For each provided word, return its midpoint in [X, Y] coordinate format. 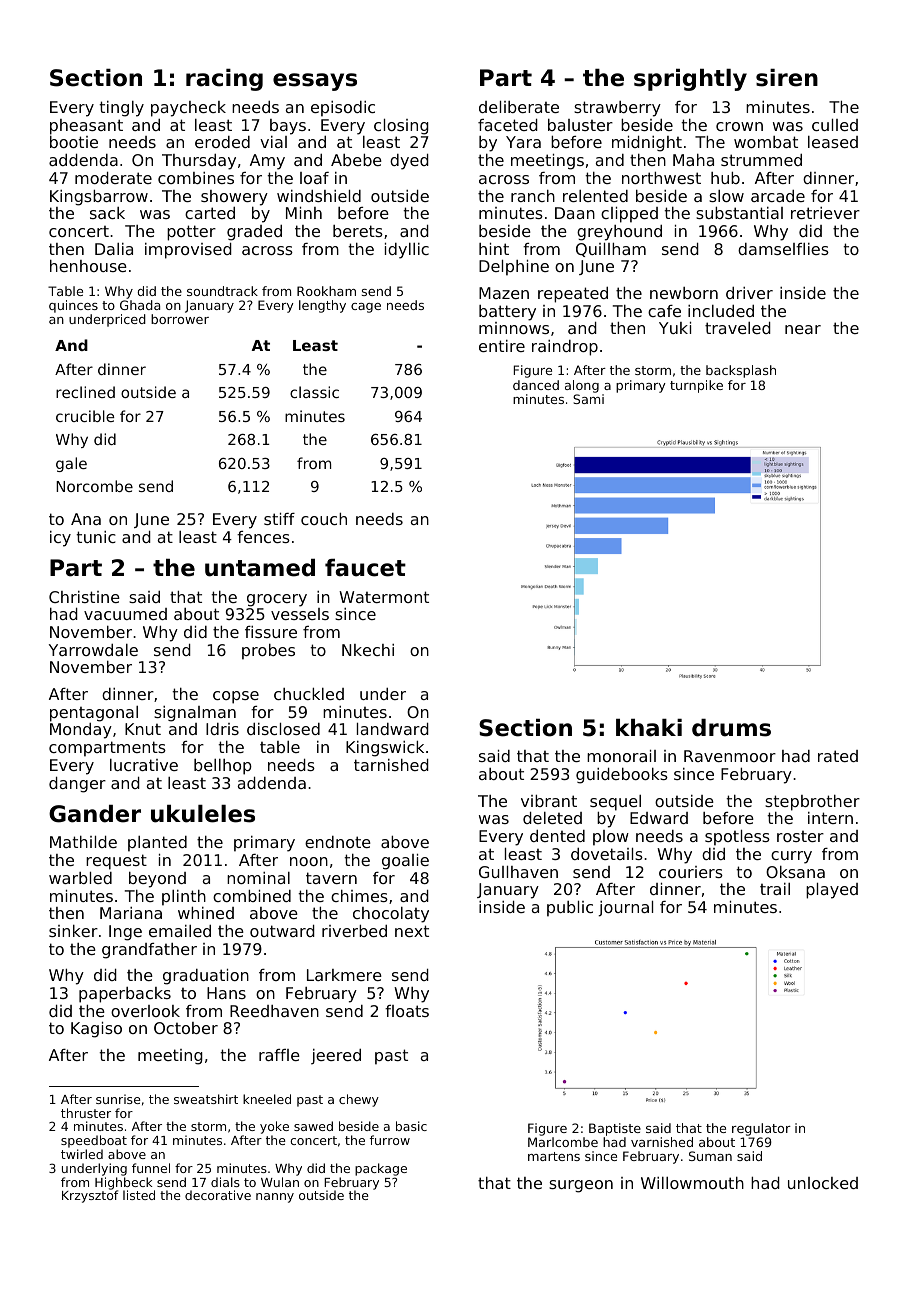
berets [358, 231]
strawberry [617, 109]
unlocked [823, 1183]
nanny [275, 1198]
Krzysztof [90, 1197]
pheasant [86, 127]
